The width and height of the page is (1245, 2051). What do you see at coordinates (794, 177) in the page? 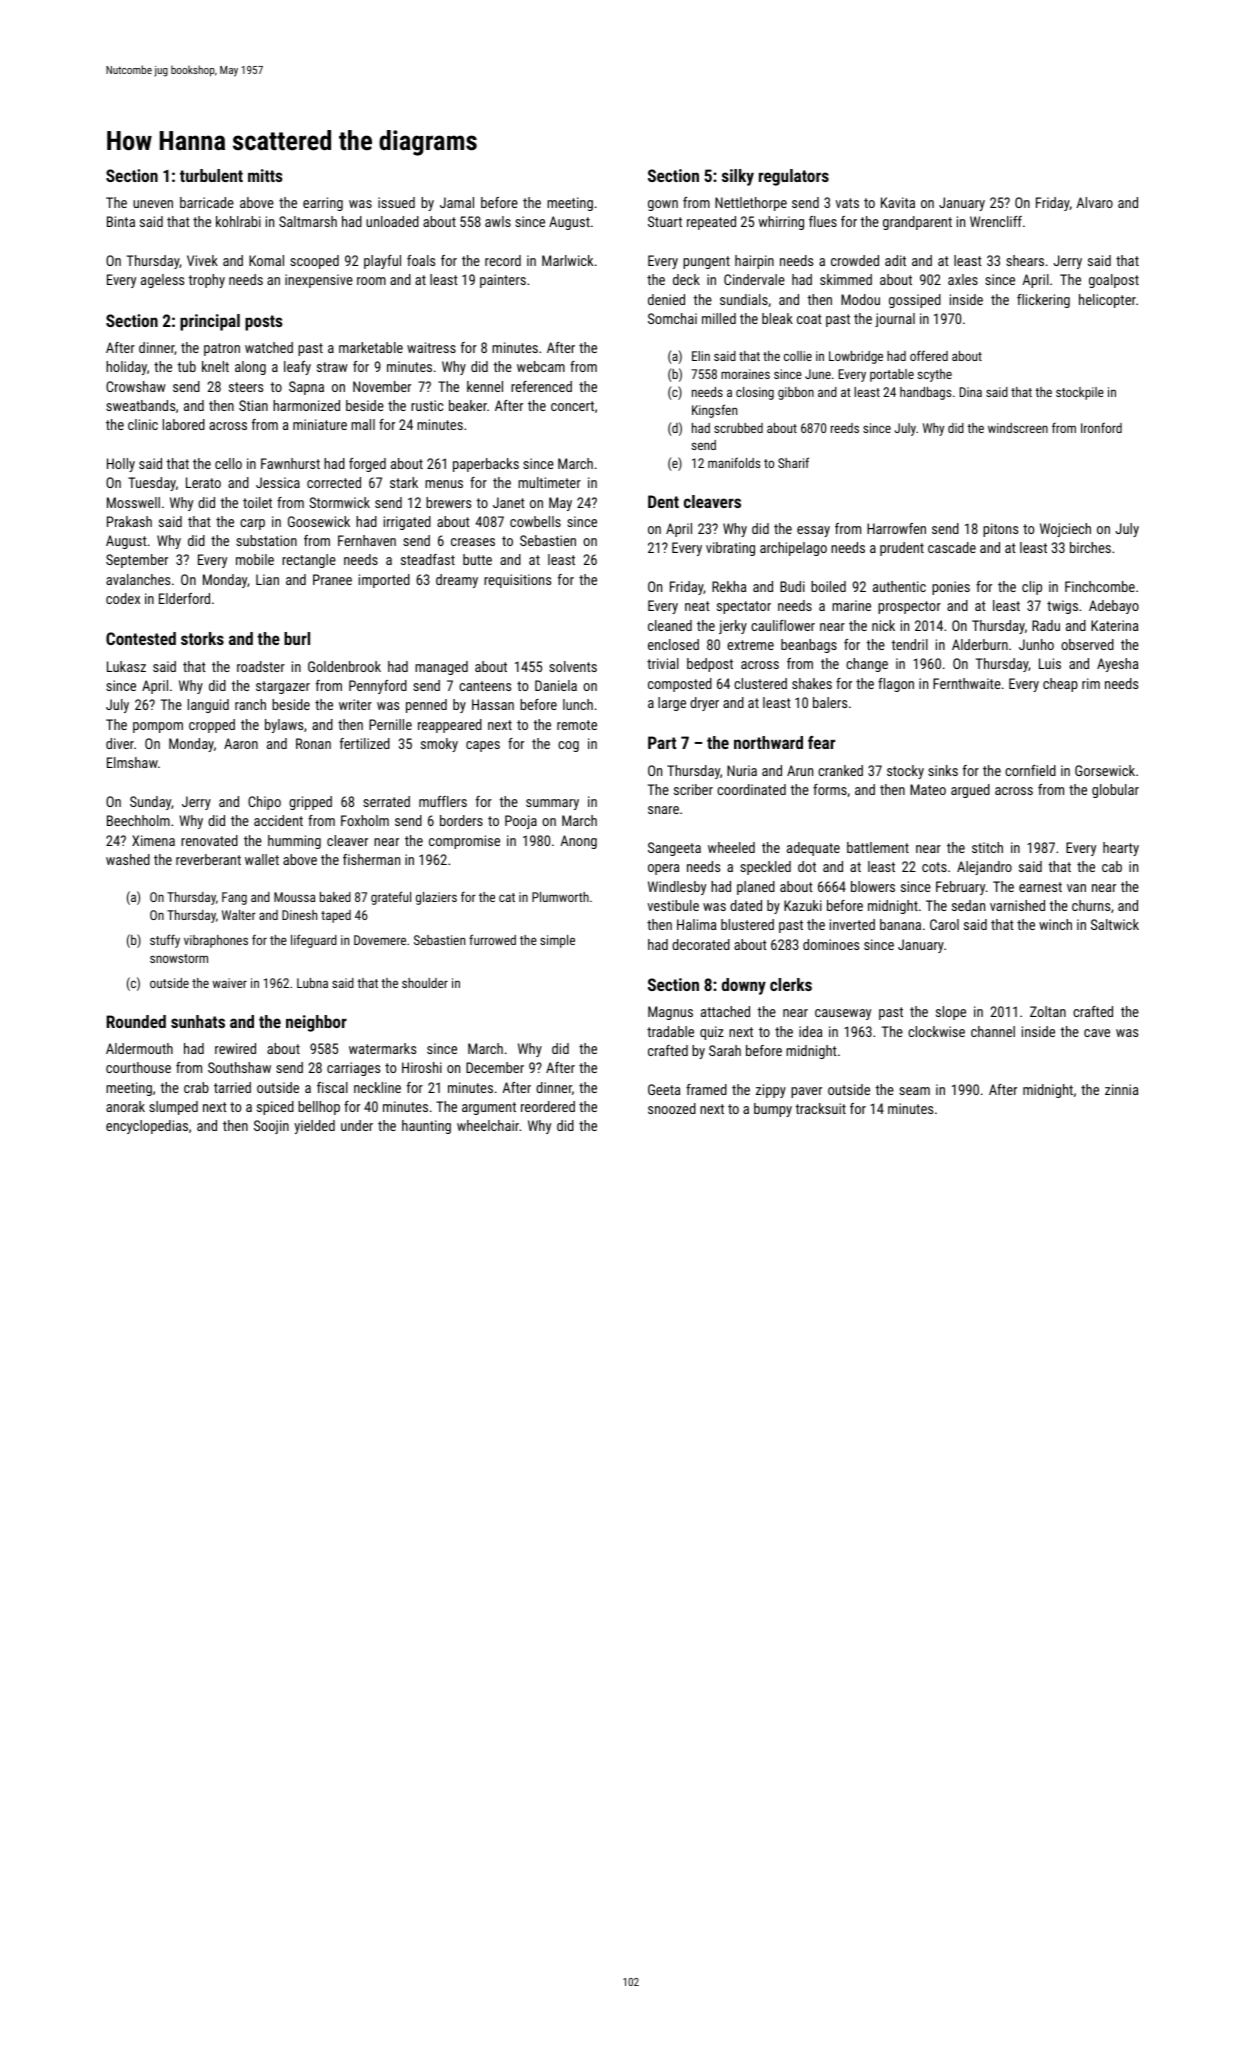
I see `regulators` at bounding box center [794, 177].
